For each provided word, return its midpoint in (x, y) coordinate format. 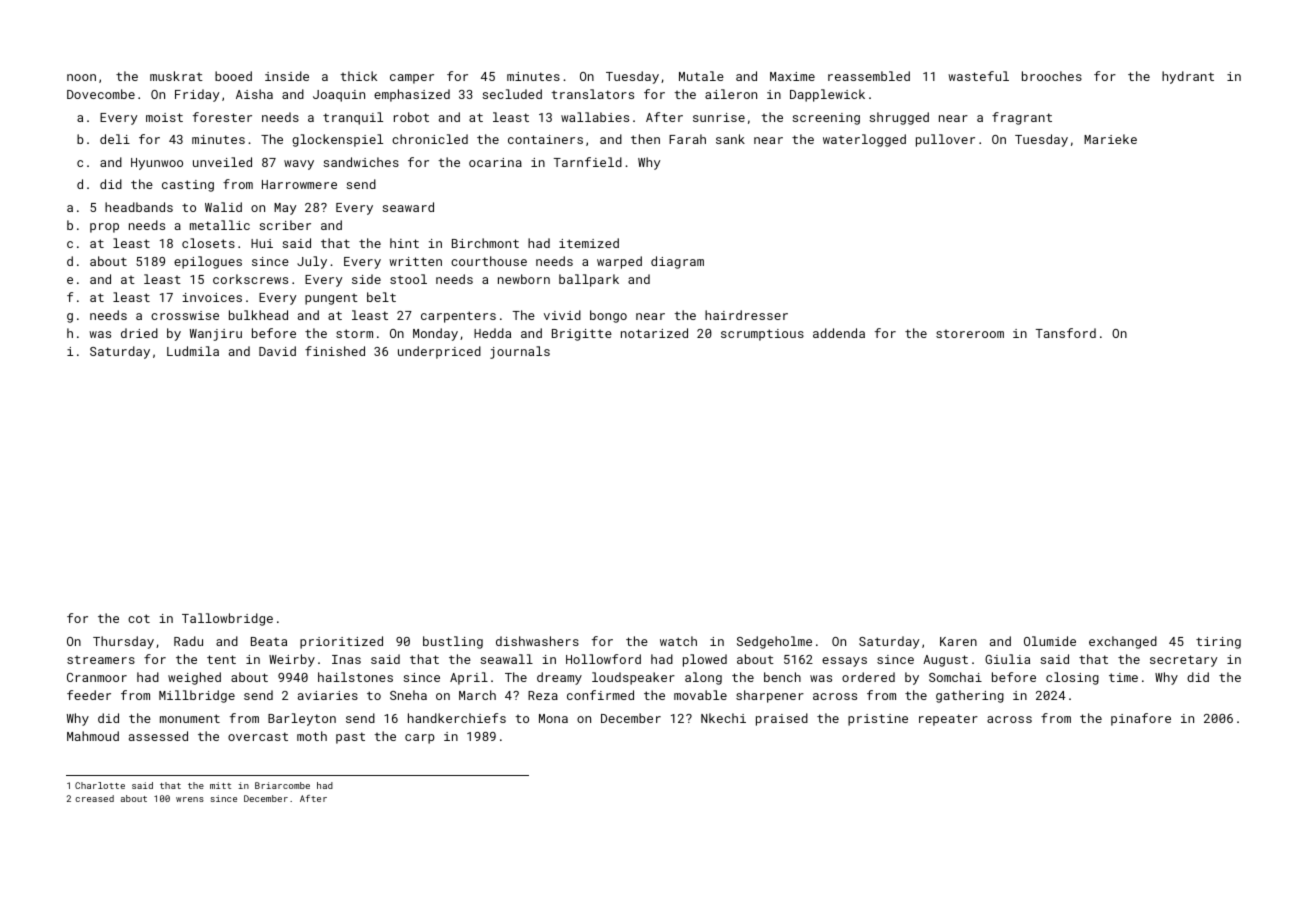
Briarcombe (282, 785)
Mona (553, 718)
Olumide (1050, 641)
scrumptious (762, 335)
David (277, 351)
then (645, 139)
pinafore (1141, 719)
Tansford (1066, 333)
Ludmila (193, 351)
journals (520, 352)
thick (358, 76)
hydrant (1188, 77)
